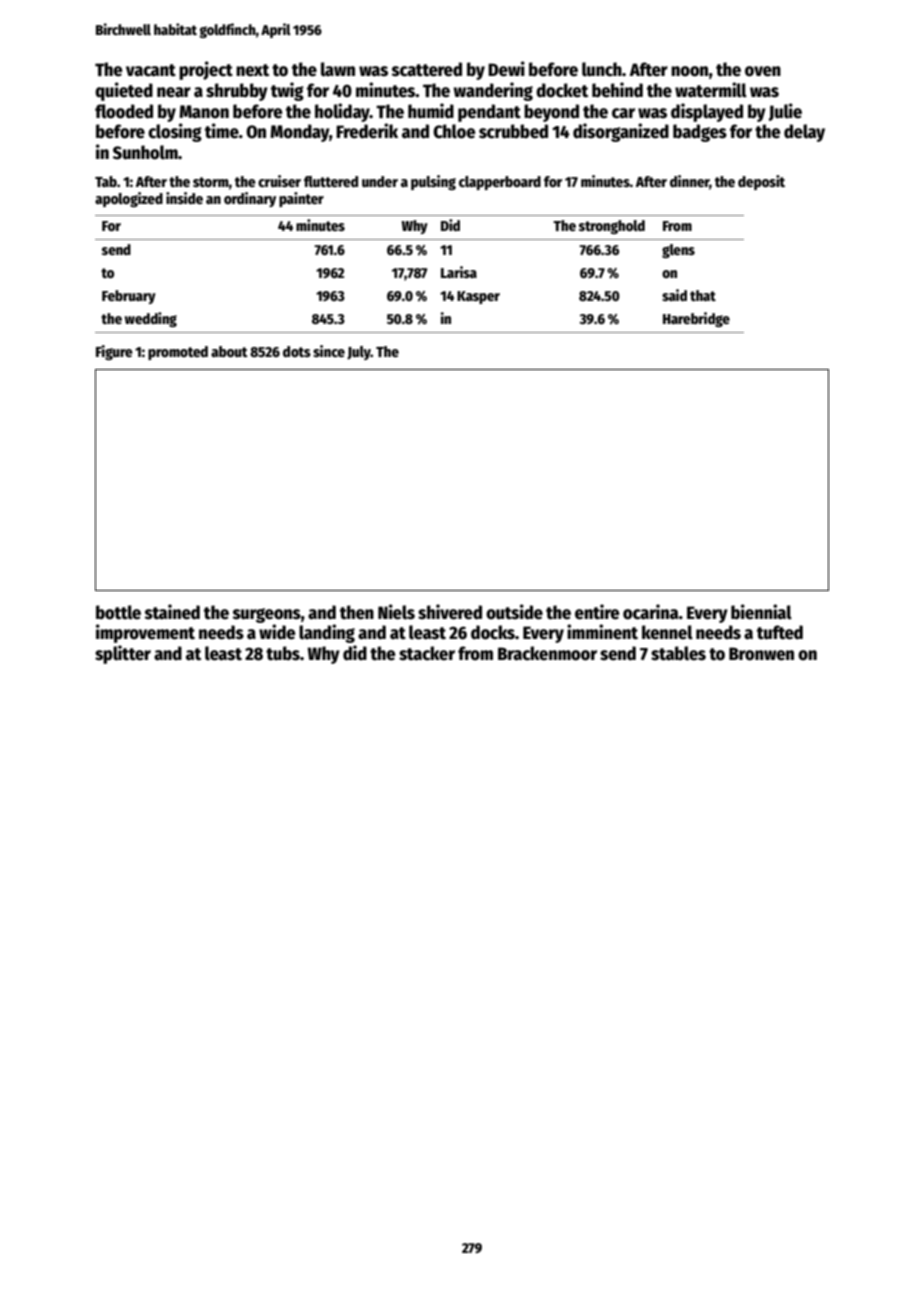 The image size is (924, 1308). I want to click on noon, so click(689, 71).
